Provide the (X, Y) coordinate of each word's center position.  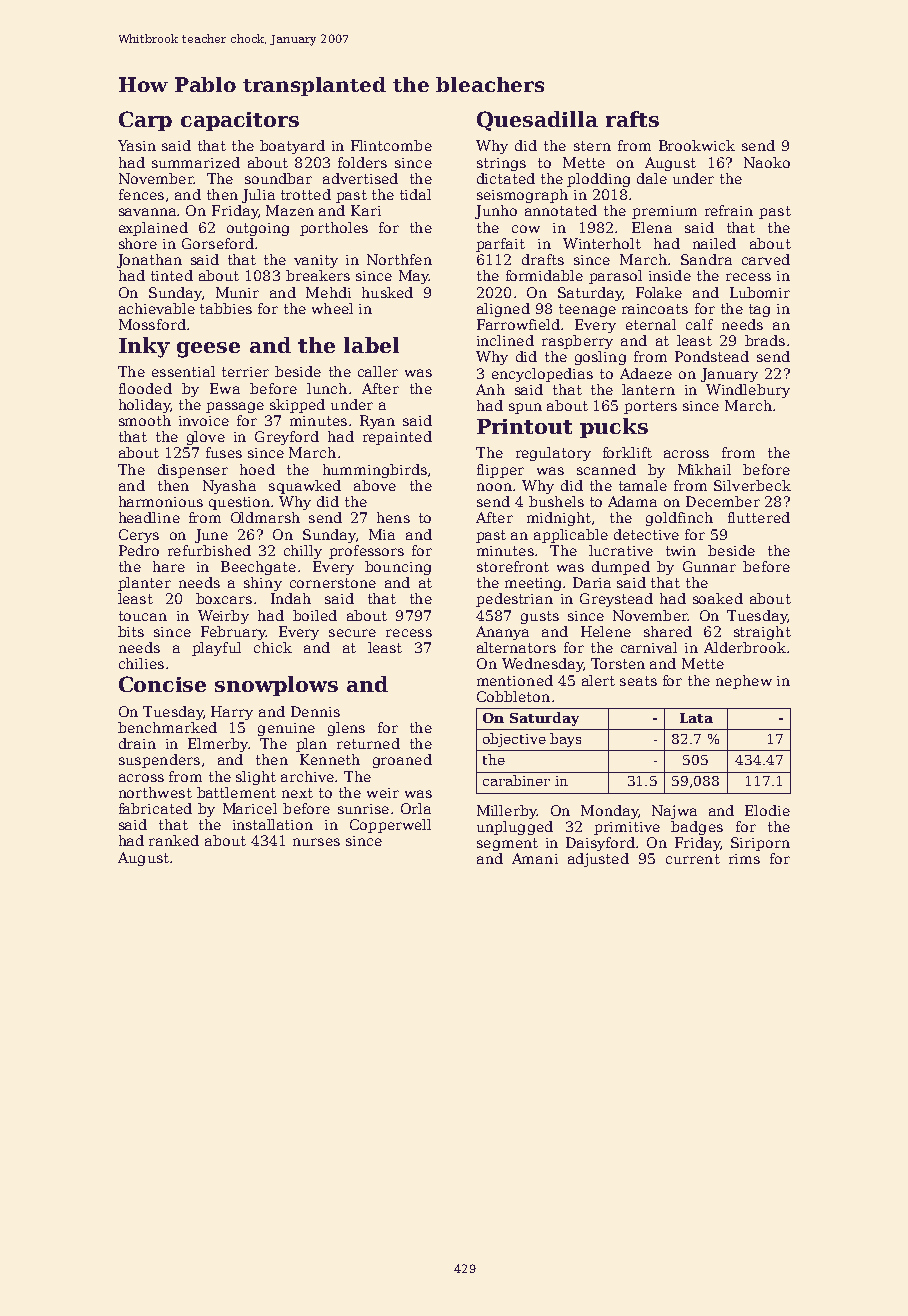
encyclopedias (542, 375)
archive (308, 776)
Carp (145, 121)
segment (507, 844)
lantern (648, 389)
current (693, 859)
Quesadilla (537, 121)
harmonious (161, 501)
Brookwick (697, 145)
